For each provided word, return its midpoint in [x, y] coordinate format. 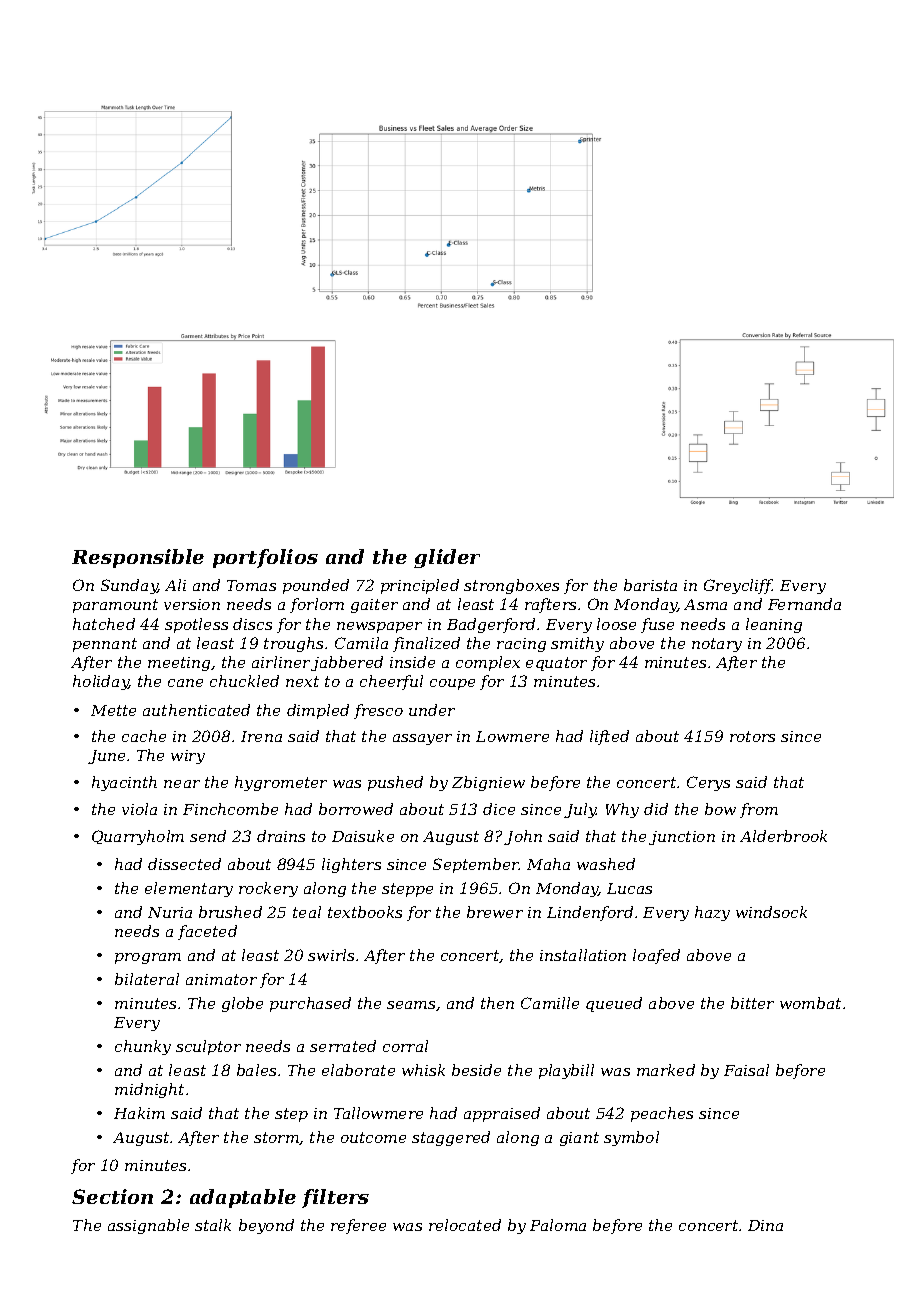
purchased [310, 1004]
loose [616, 624]
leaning [774, 625]
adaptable [243, 1198]
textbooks [365, 912]
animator [221, 979]
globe [242, 1004]
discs [252, 624]
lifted [609, 737]
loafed [656, 956]
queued [614, 1004]
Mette [113, 710]
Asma [705, 604]
